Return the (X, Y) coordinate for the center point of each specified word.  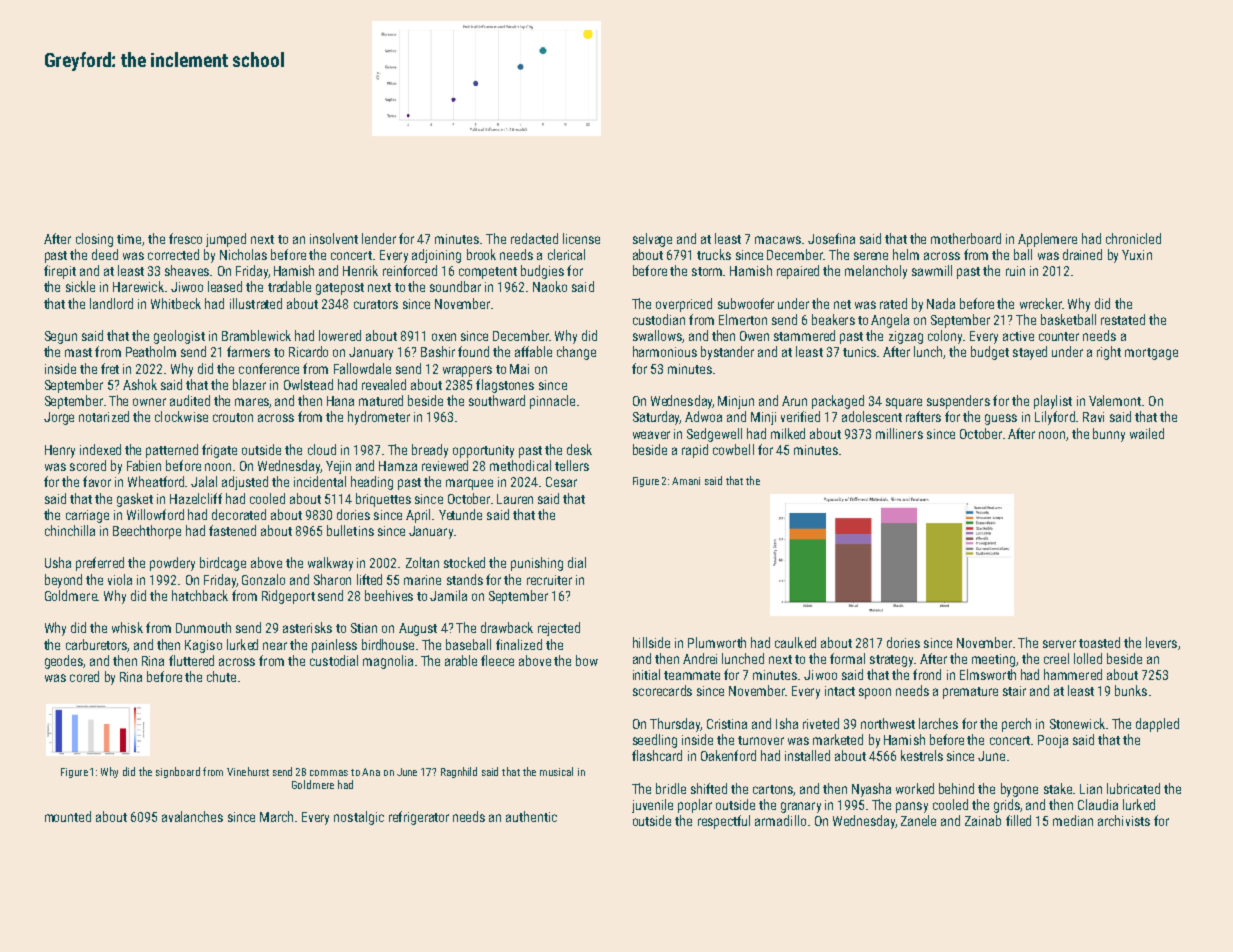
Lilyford (1055, 418)
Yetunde (460, 514)
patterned (172, 451)
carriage (87, 516)
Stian (364, 628)
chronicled (1133, 238)
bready (430, 451)
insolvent (334, 238)
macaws (778, 240)
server (1059, 644)
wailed (1147, 433)
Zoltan (422, 562)
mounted (68, 816)
